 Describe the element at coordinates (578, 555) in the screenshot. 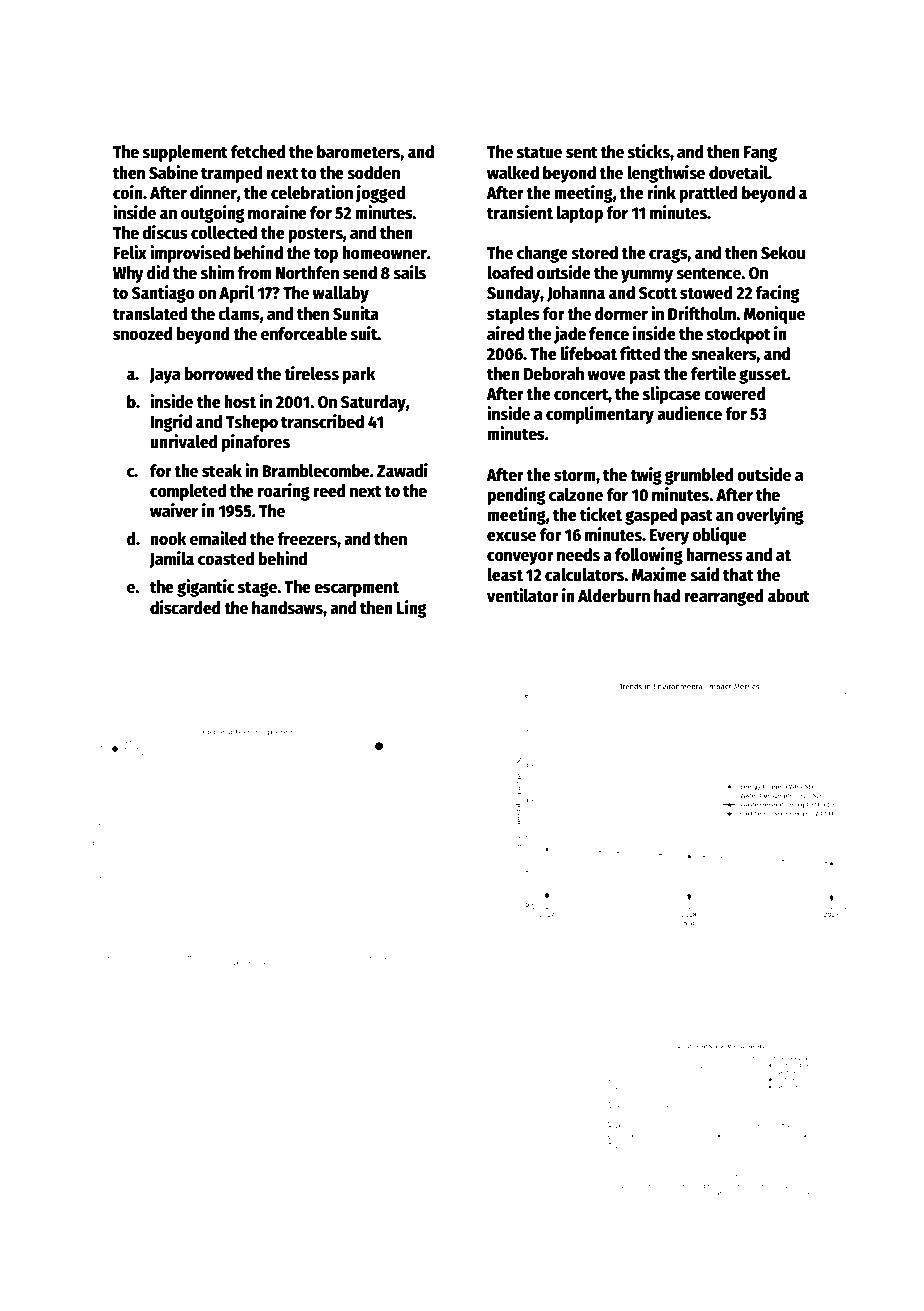

I see `needs` at that location.
